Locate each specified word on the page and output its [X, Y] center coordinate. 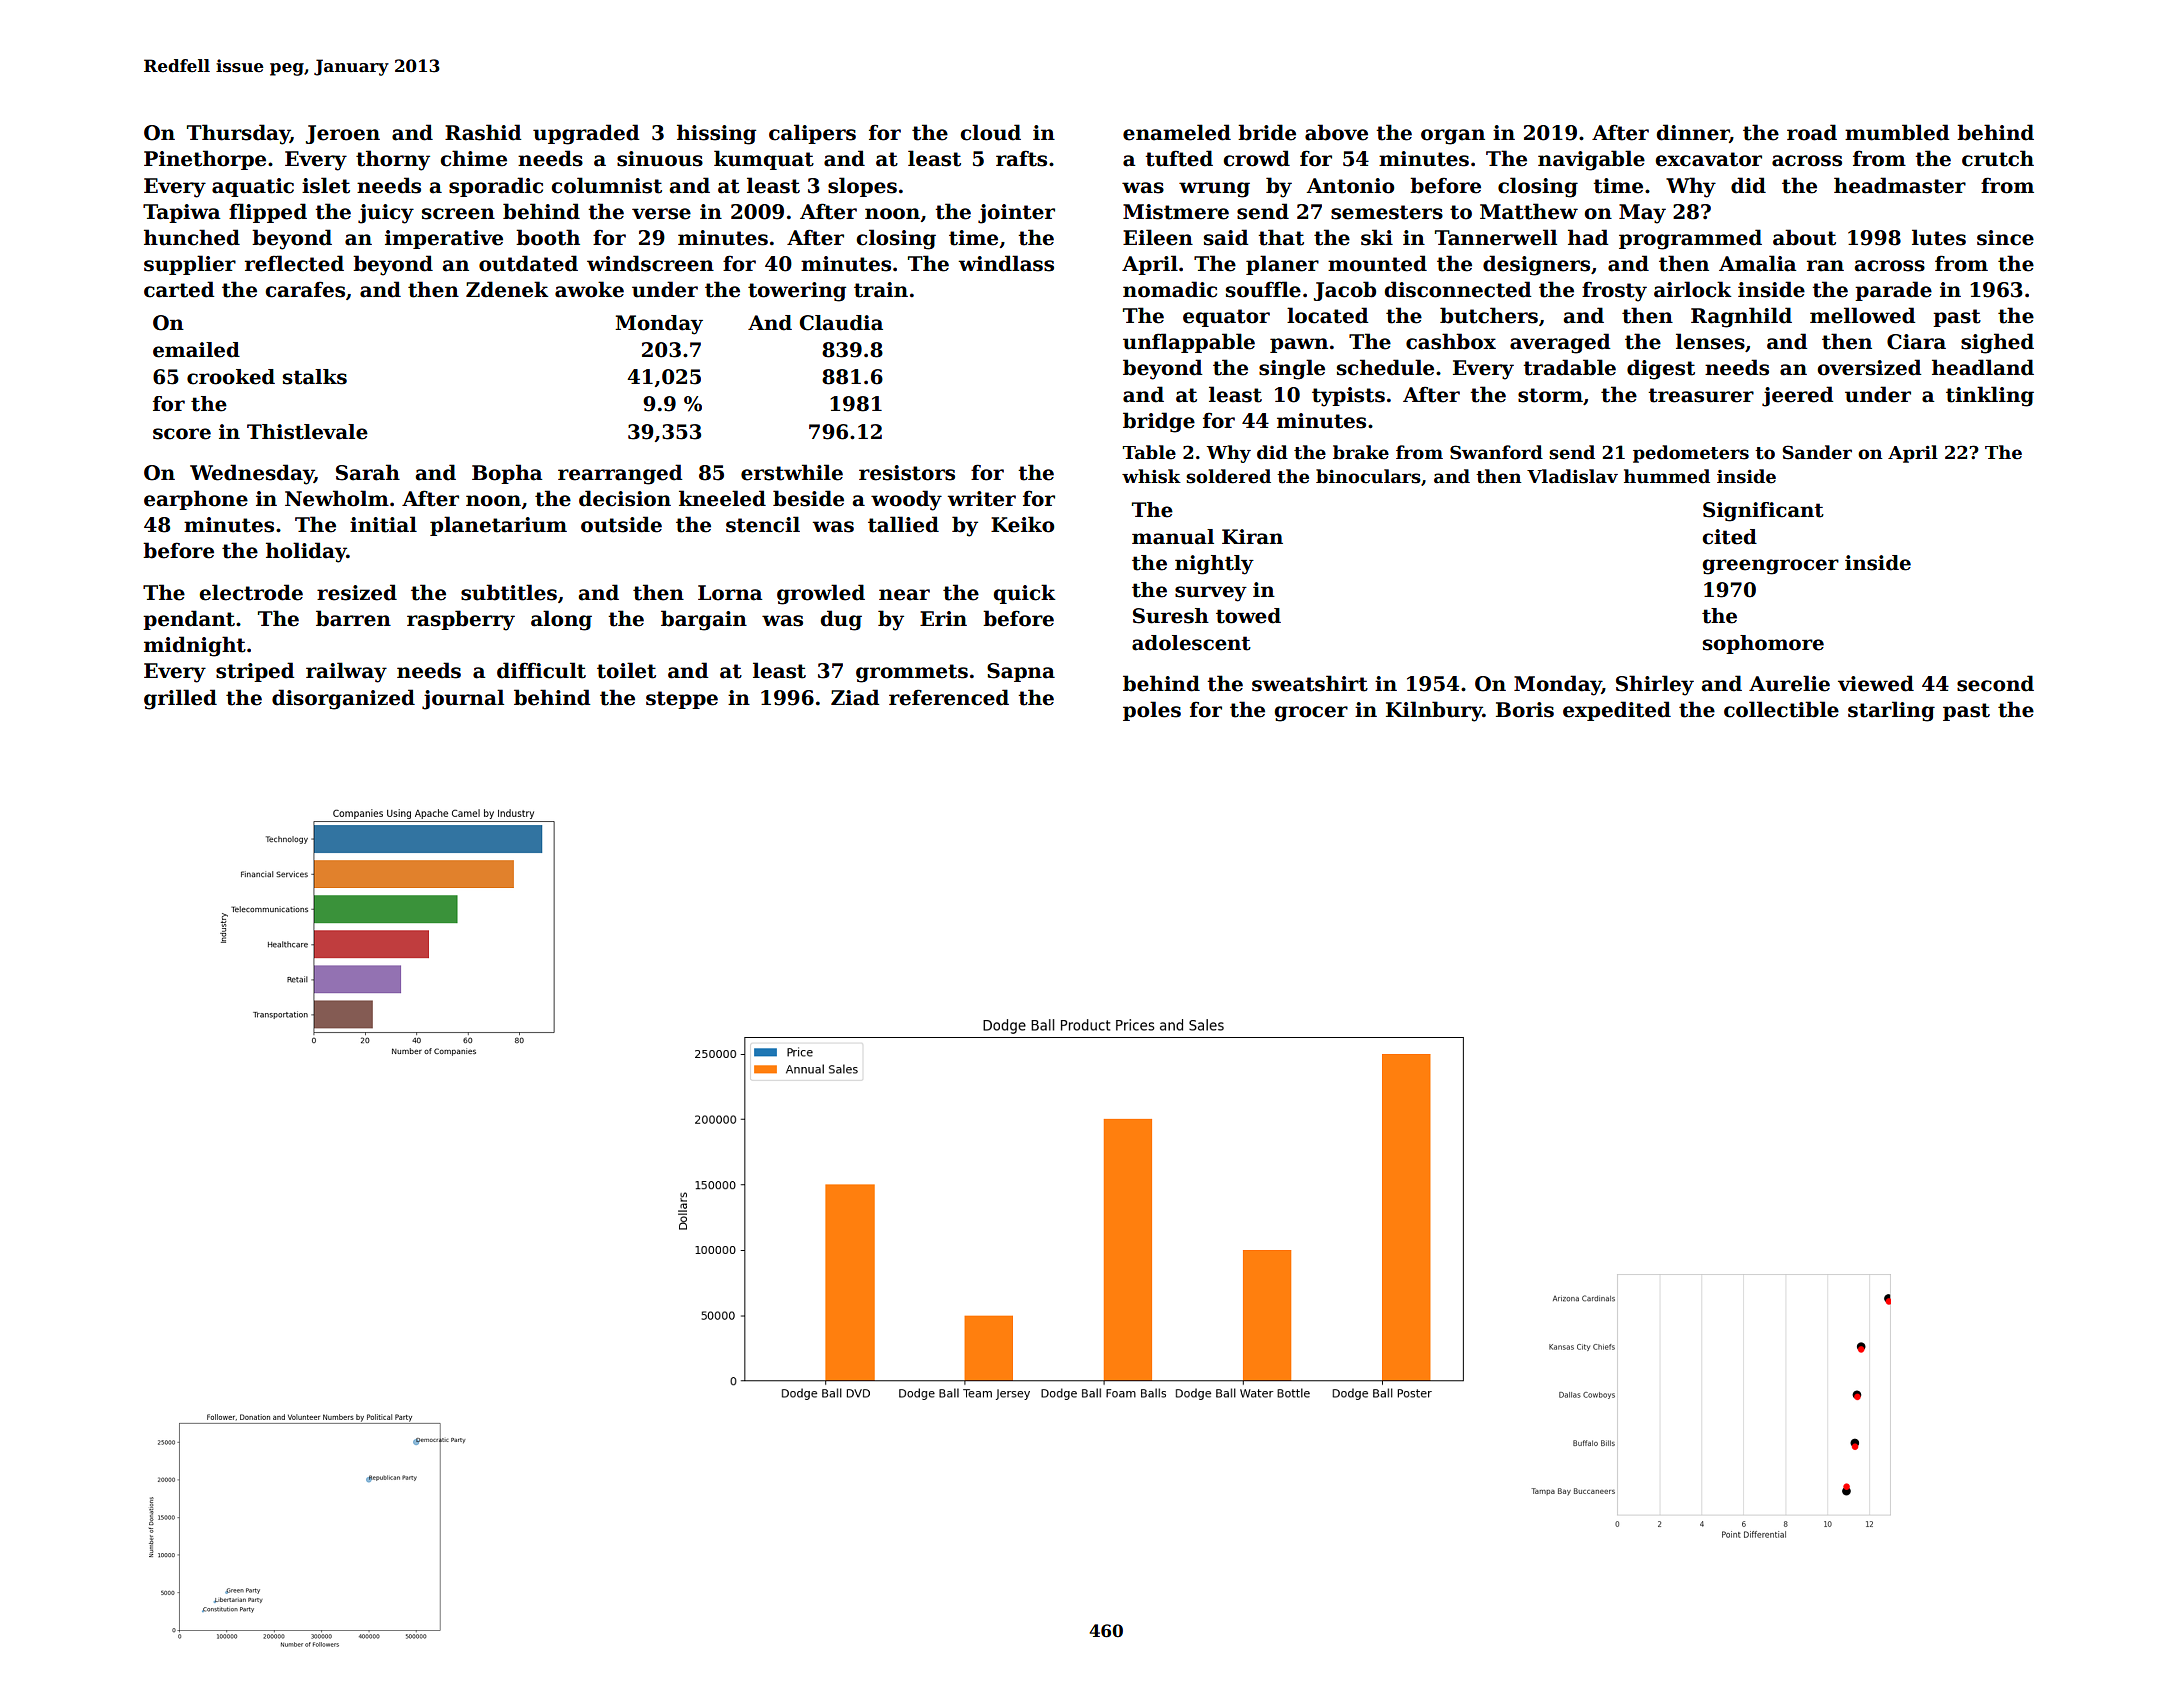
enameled [1177, 132]
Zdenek [507, 289]
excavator [1708, 159]
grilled [180, 699]
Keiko [1022, 524]
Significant [1763, 512]
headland [1983, 367]
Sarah [368, 472]
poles [1152, 711]
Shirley [1655, 685]
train [881, 290]
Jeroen [343, 134]
